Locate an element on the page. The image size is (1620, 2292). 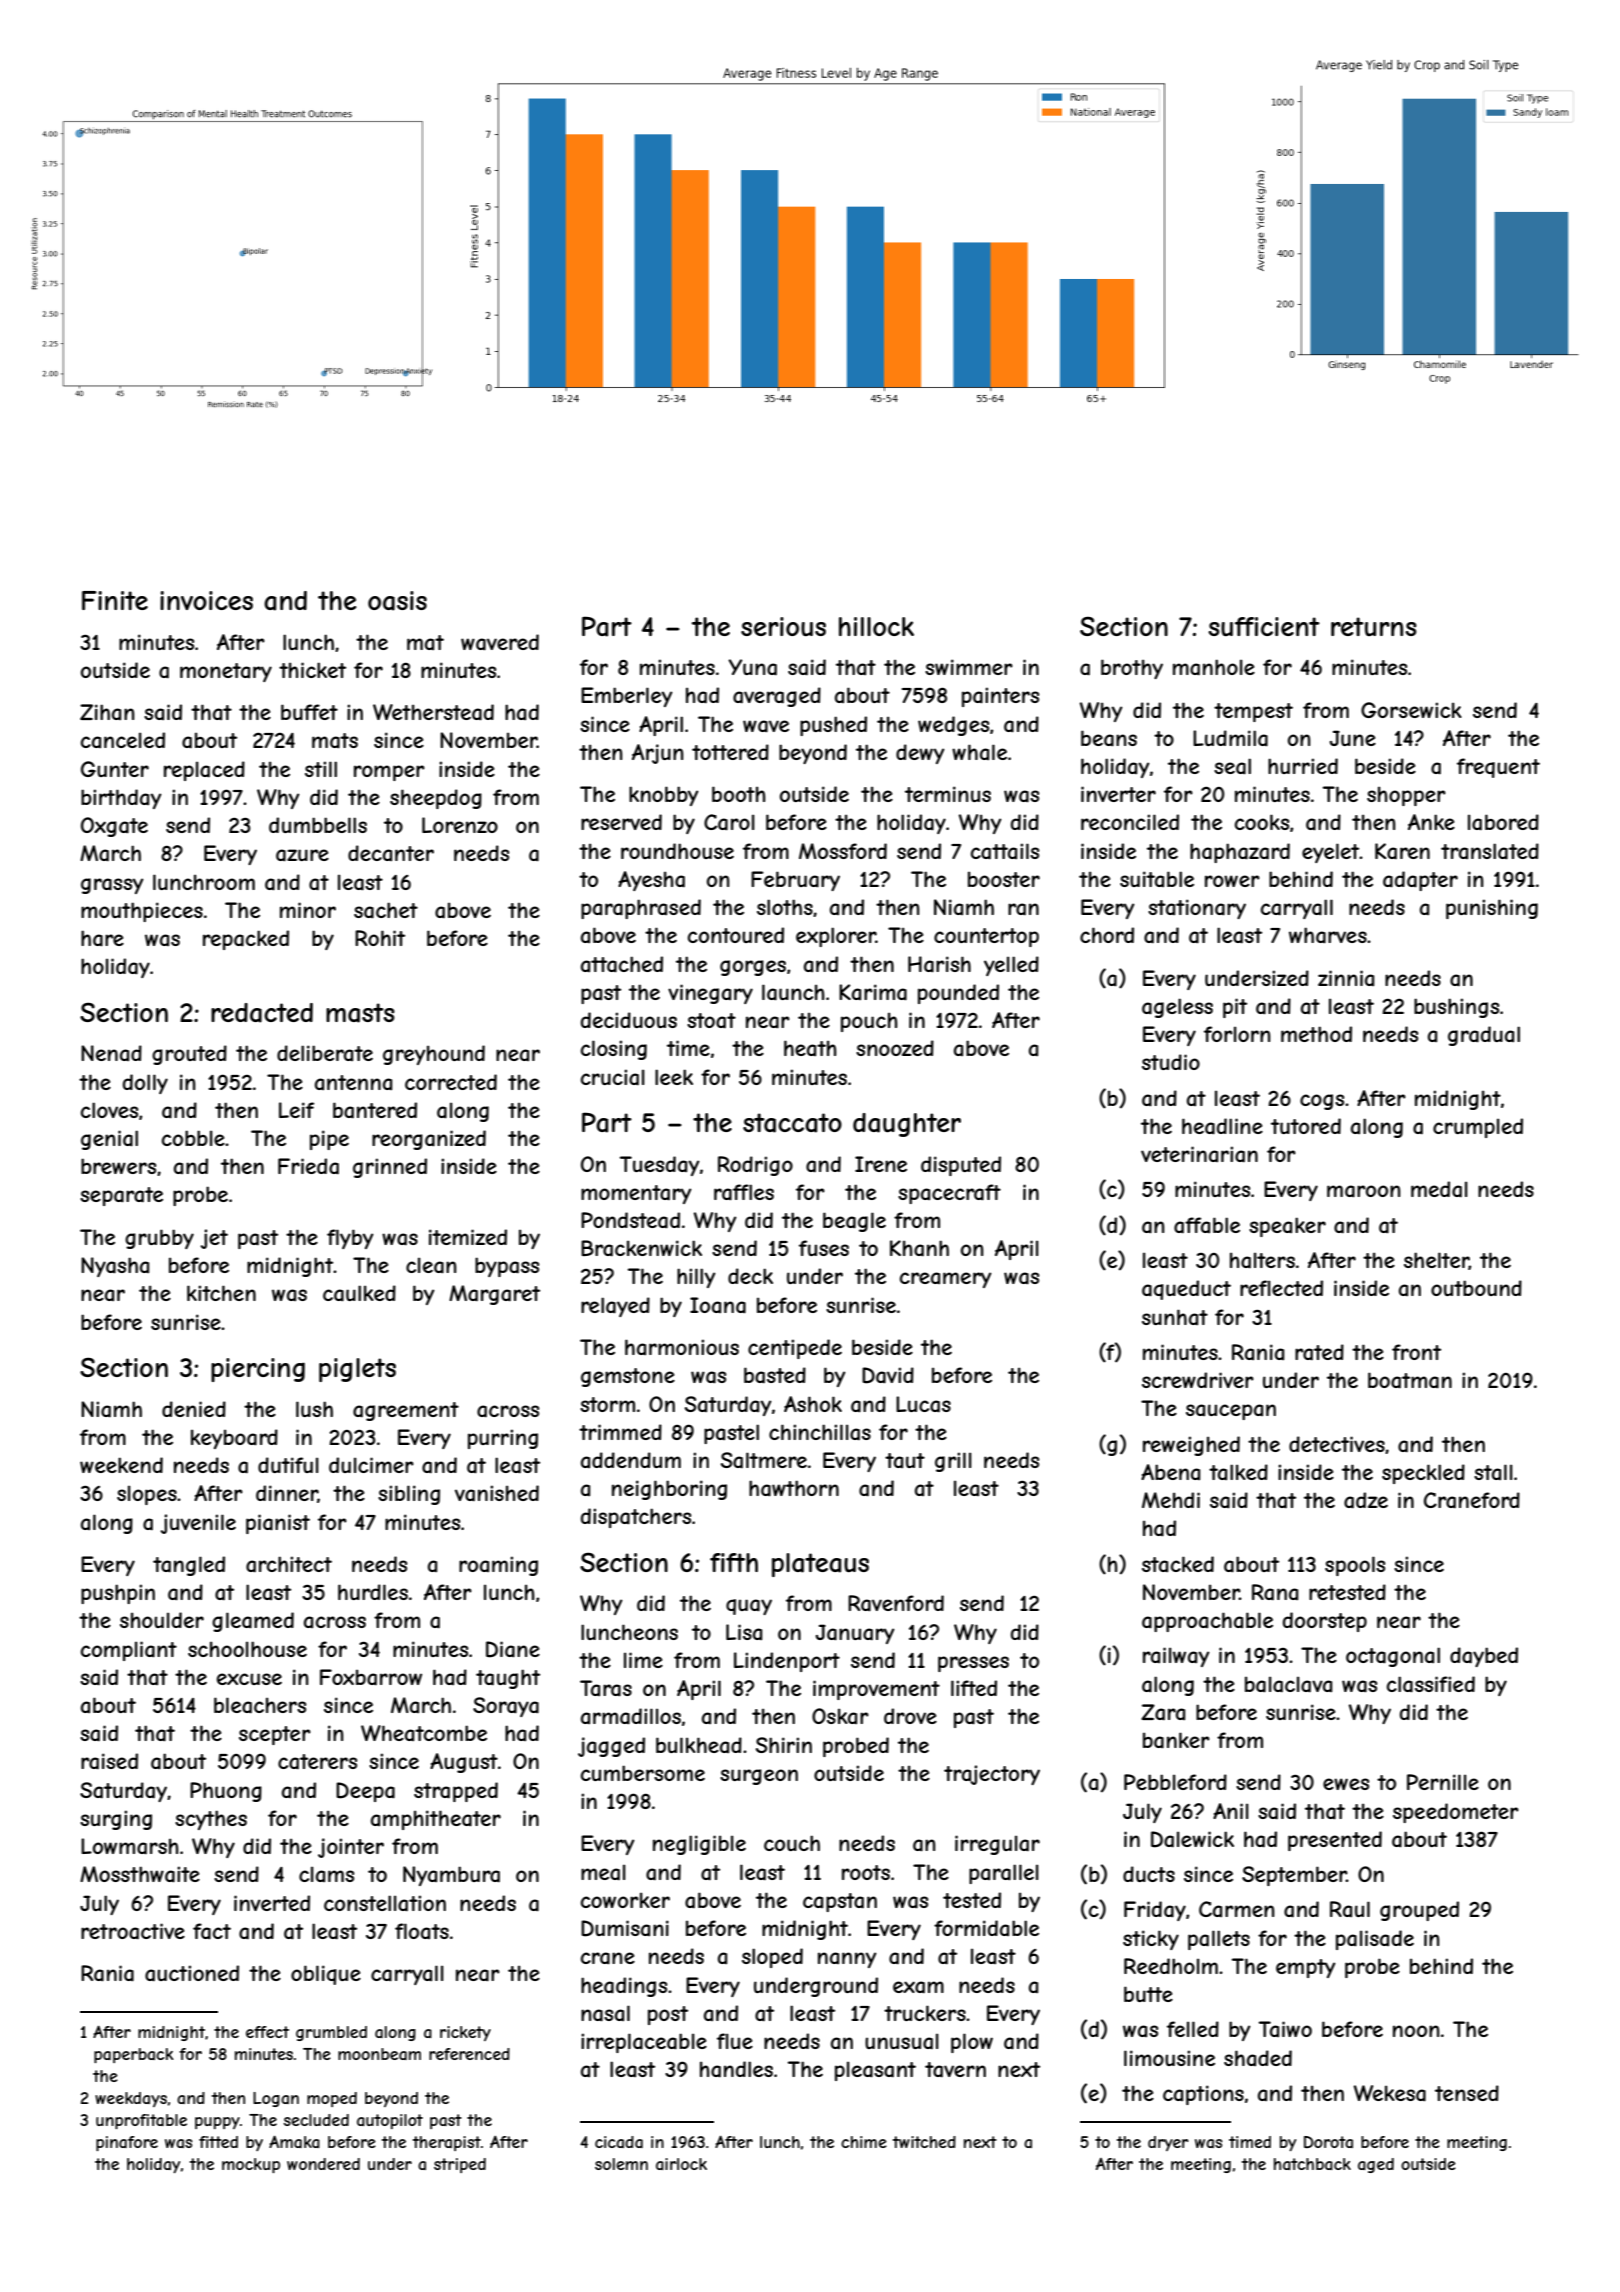
monetary is located at coordinates (226, 672).
